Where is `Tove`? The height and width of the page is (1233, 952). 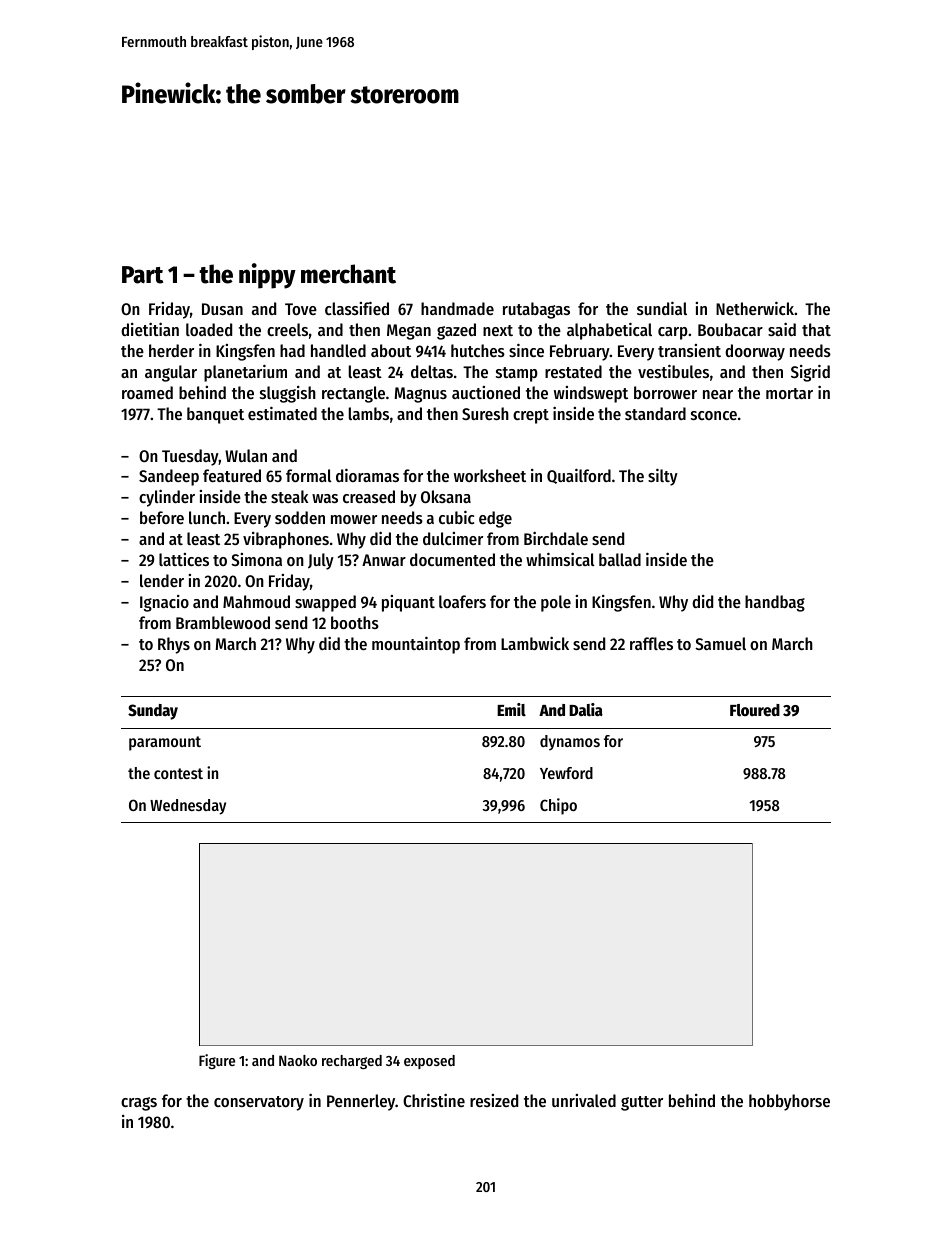
Tove is located at coordinates (301, 309).
